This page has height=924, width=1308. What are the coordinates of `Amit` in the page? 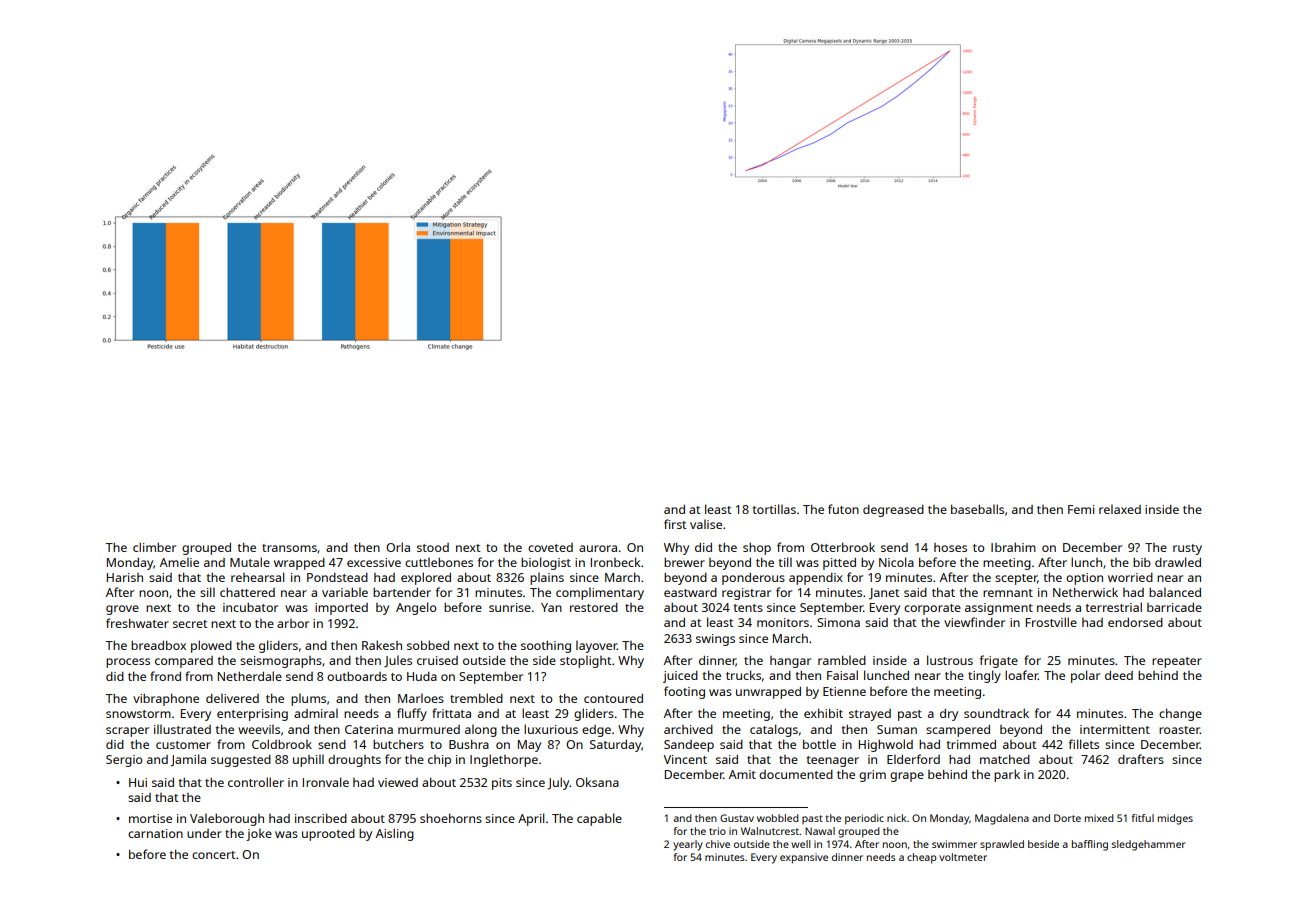 It's located at (742, 774).
